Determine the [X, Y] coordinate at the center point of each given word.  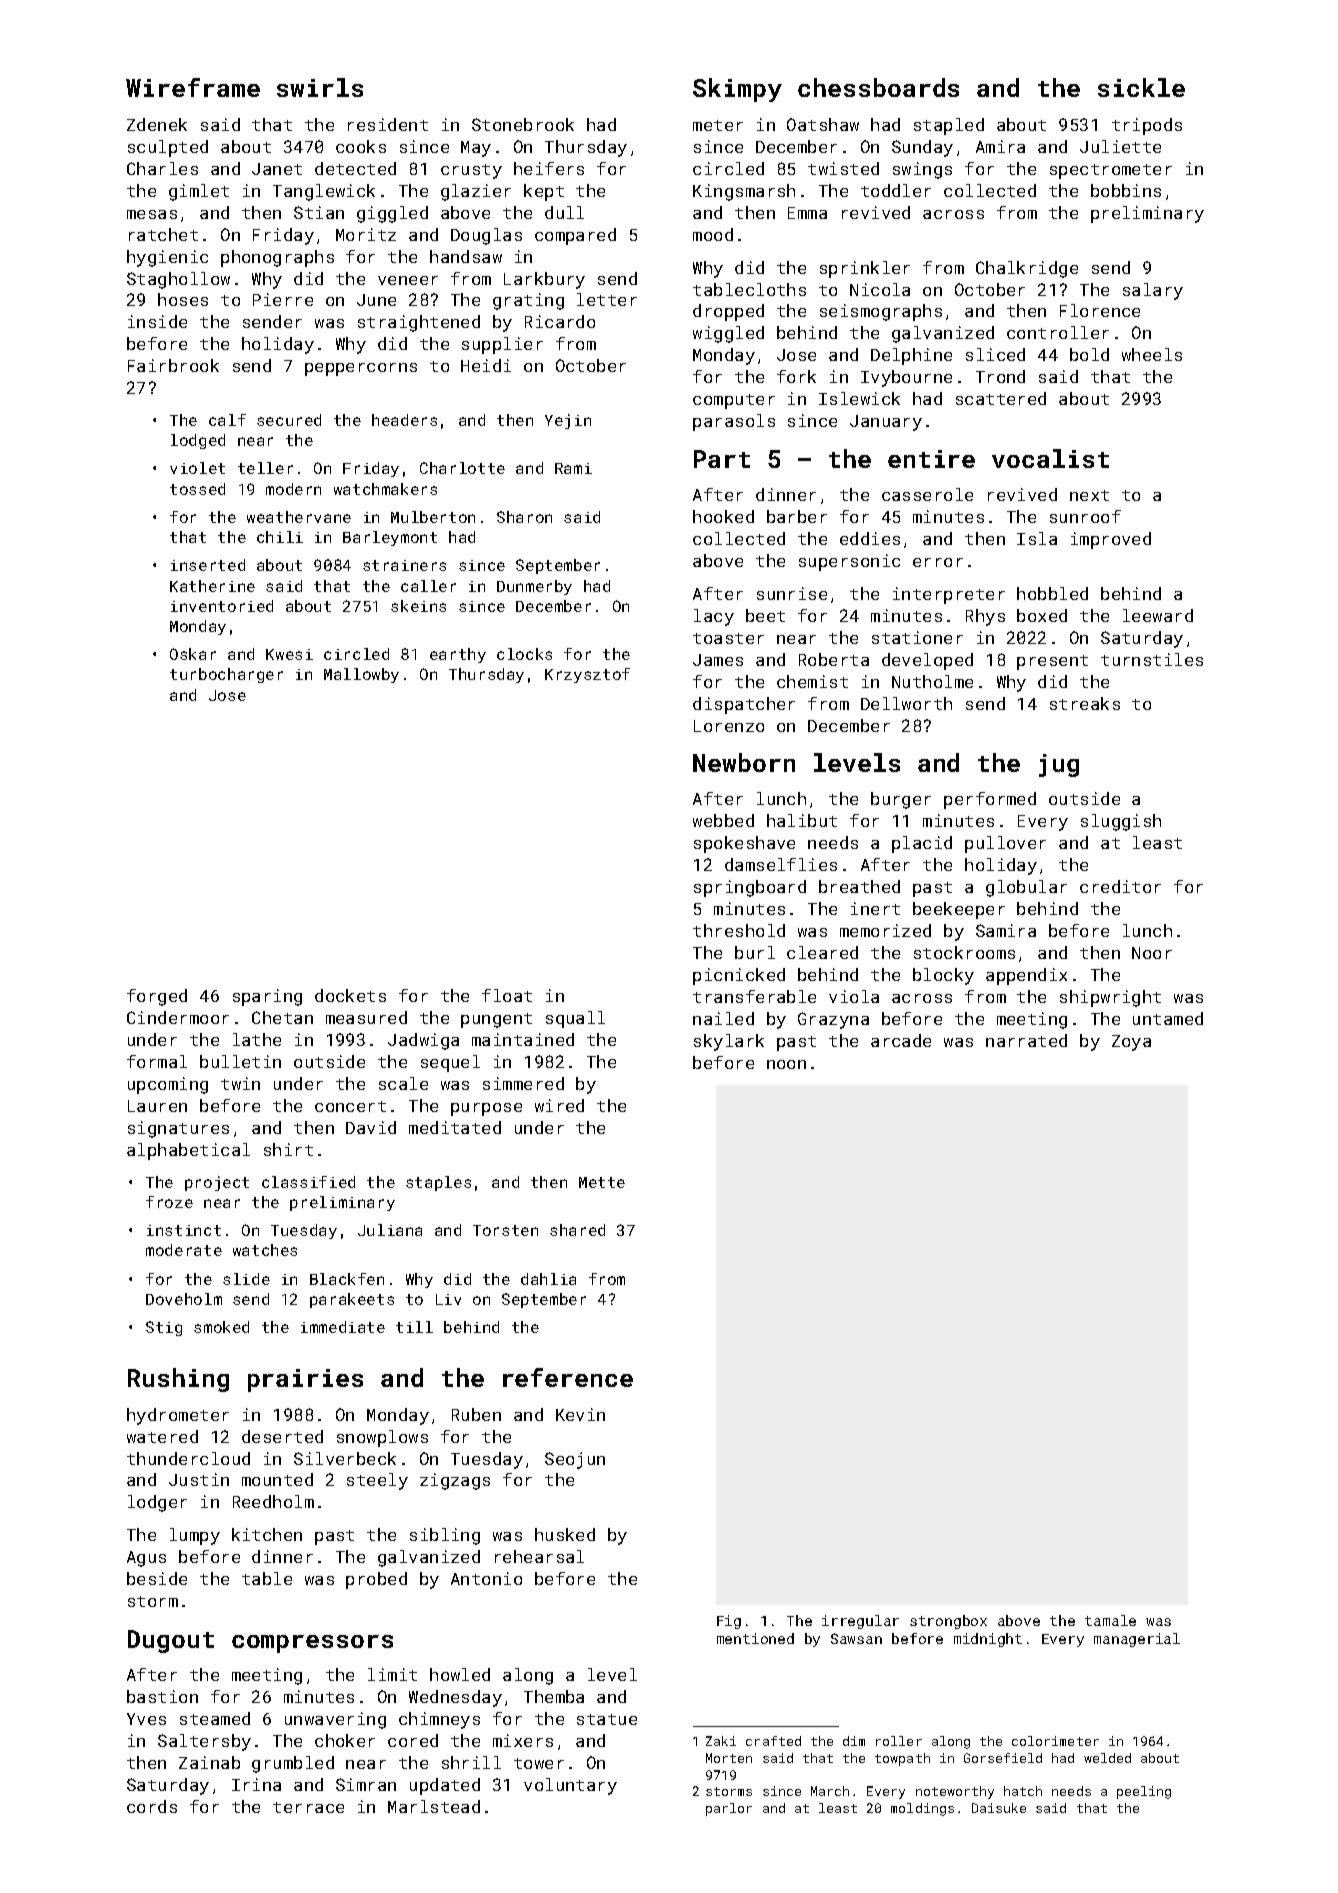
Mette [602, 1182]
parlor [729, 1809]
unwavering [335, 1720]
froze [169, 1202]
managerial [1137, 1640]
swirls [320, 87]
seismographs [881, 312]
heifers [549, 168]
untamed [1168, 1018]
